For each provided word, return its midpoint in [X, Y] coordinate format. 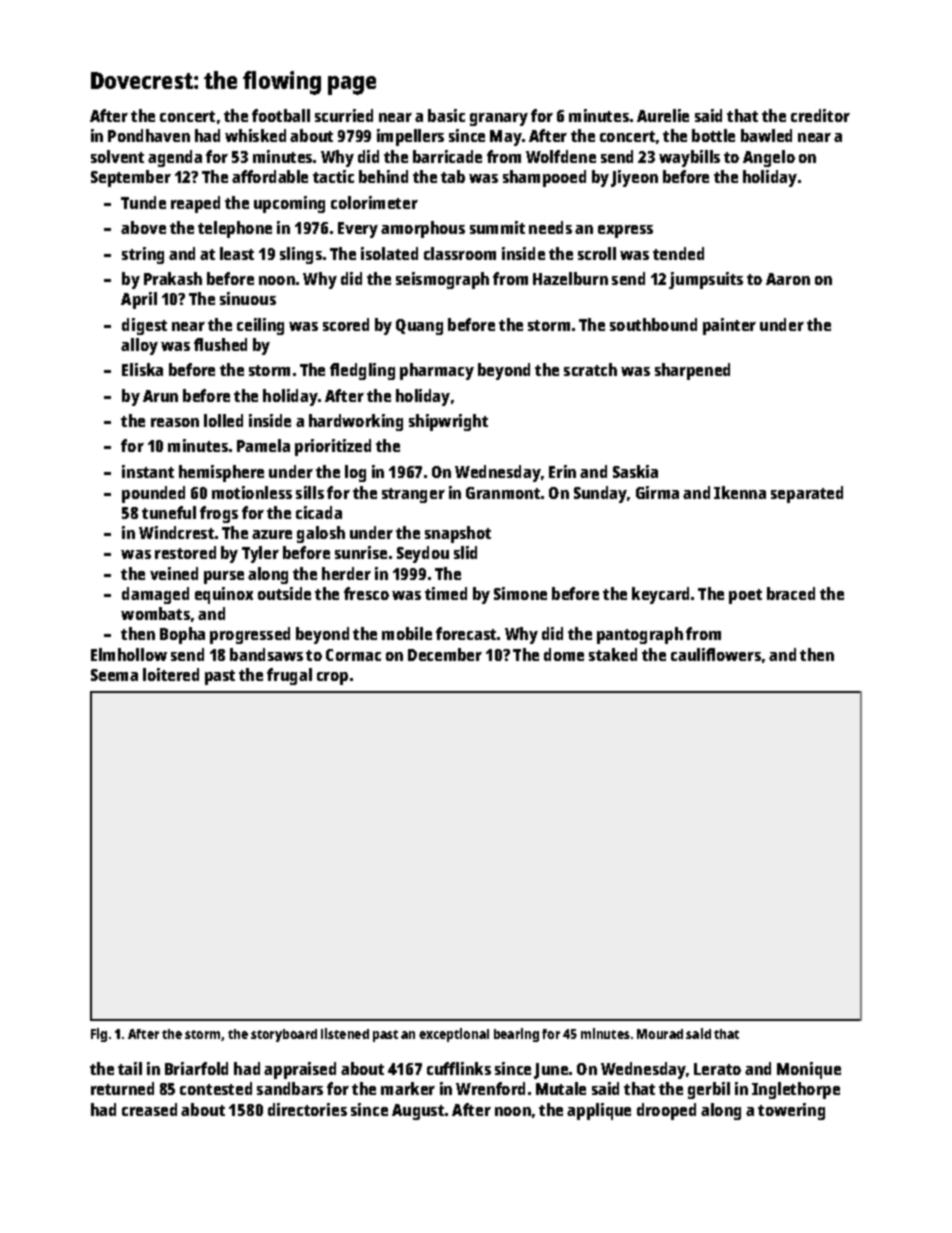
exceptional [454, 1035]
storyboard [284, 1035]
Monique [809, 1070]
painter [729, 326]
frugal [289, 676]
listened [345, 1033]
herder [346, 573]
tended [678, 253]
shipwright [448, 422]
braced [791, 593]
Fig [99, 1035]
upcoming [289, 204]
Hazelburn [570, 278]
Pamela [263, 445]
